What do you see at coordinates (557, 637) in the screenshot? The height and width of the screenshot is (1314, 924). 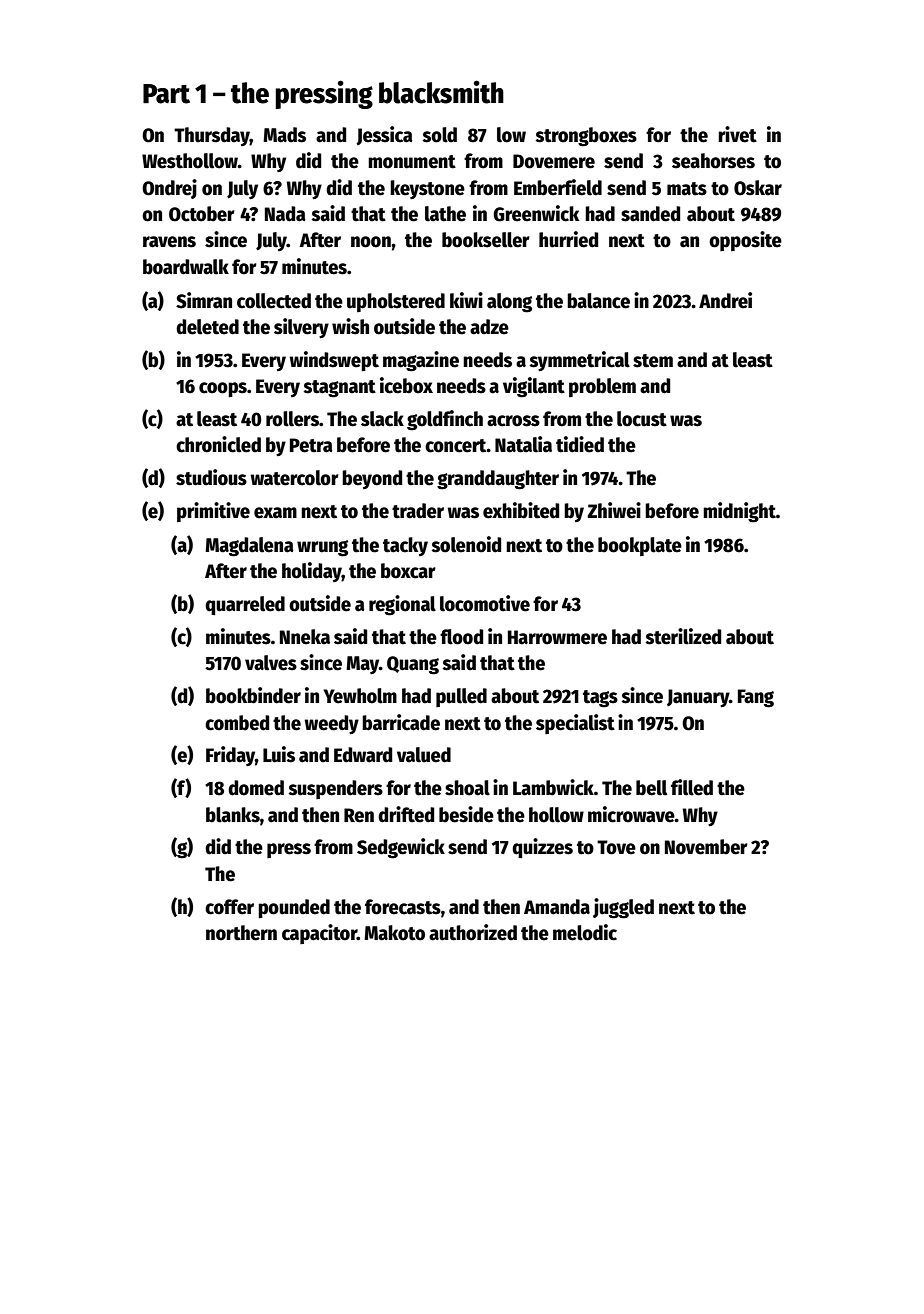 I see `Harrowmere` at bounding box center [557, 637].
